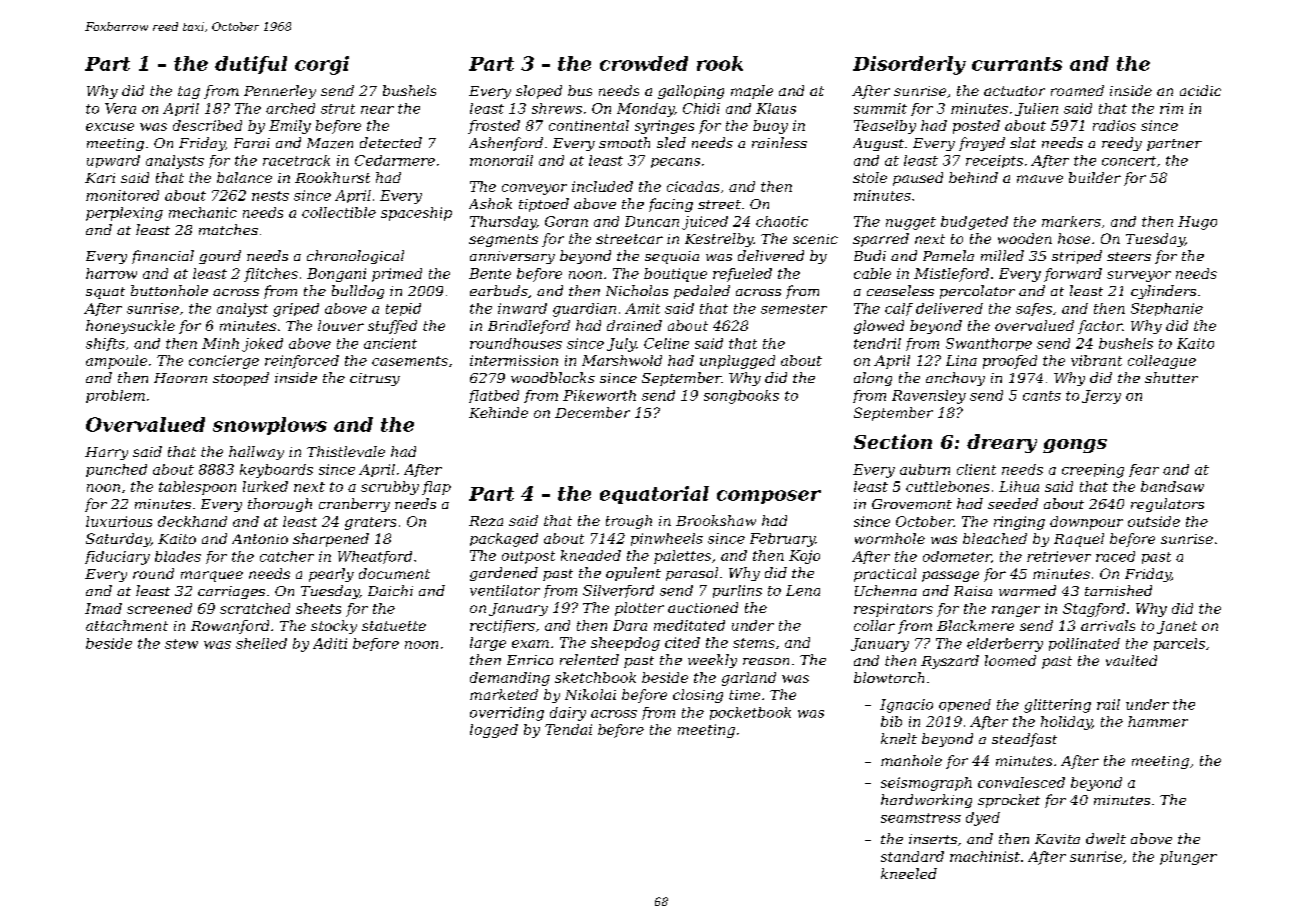 The width and height of the document is (1308, 924). Describe the element at coordinates (912, 856) in the document. I see `standard` at that location.
